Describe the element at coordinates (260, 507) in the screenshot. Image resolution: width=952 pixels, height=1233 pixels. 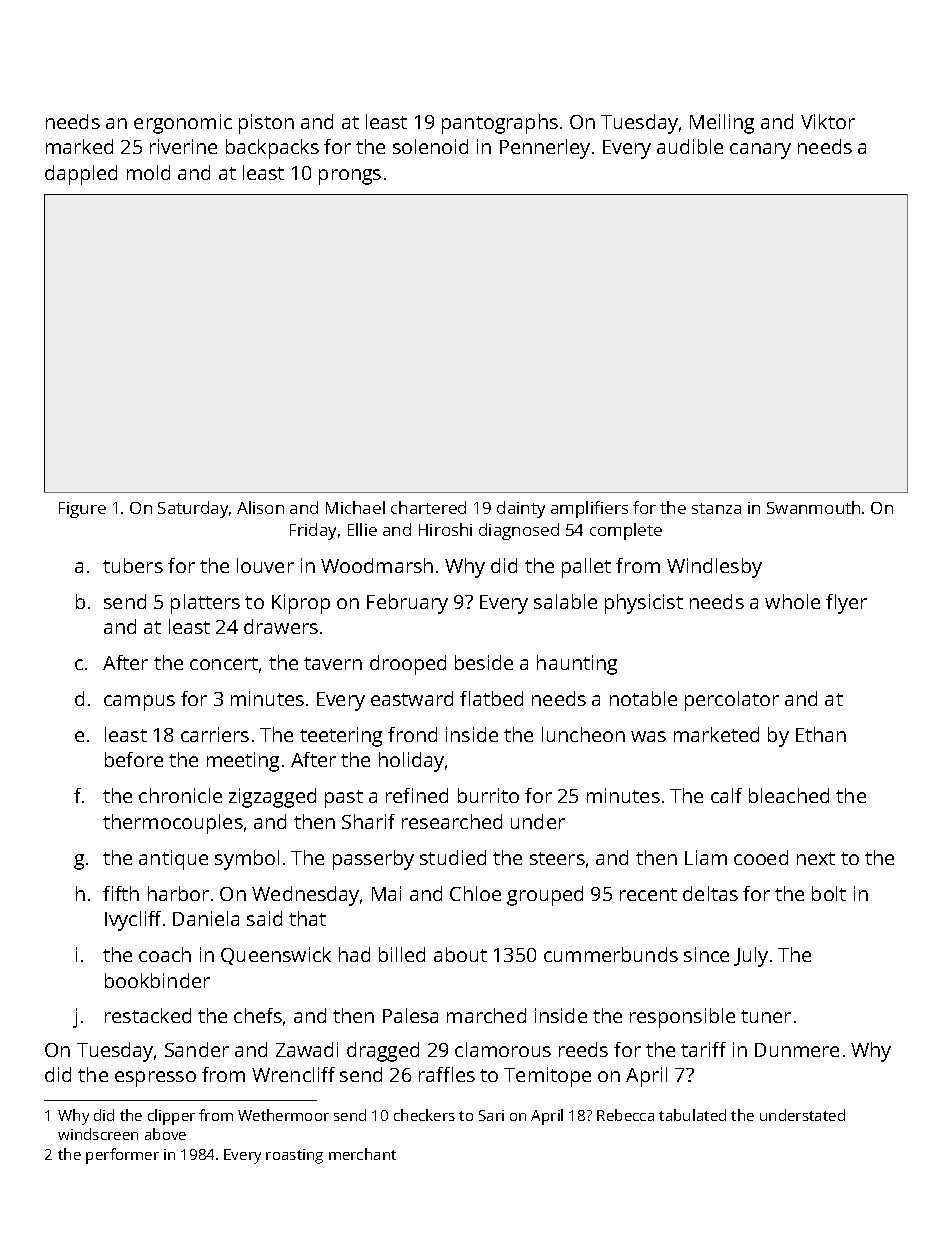
I see `Alison` at that location.
